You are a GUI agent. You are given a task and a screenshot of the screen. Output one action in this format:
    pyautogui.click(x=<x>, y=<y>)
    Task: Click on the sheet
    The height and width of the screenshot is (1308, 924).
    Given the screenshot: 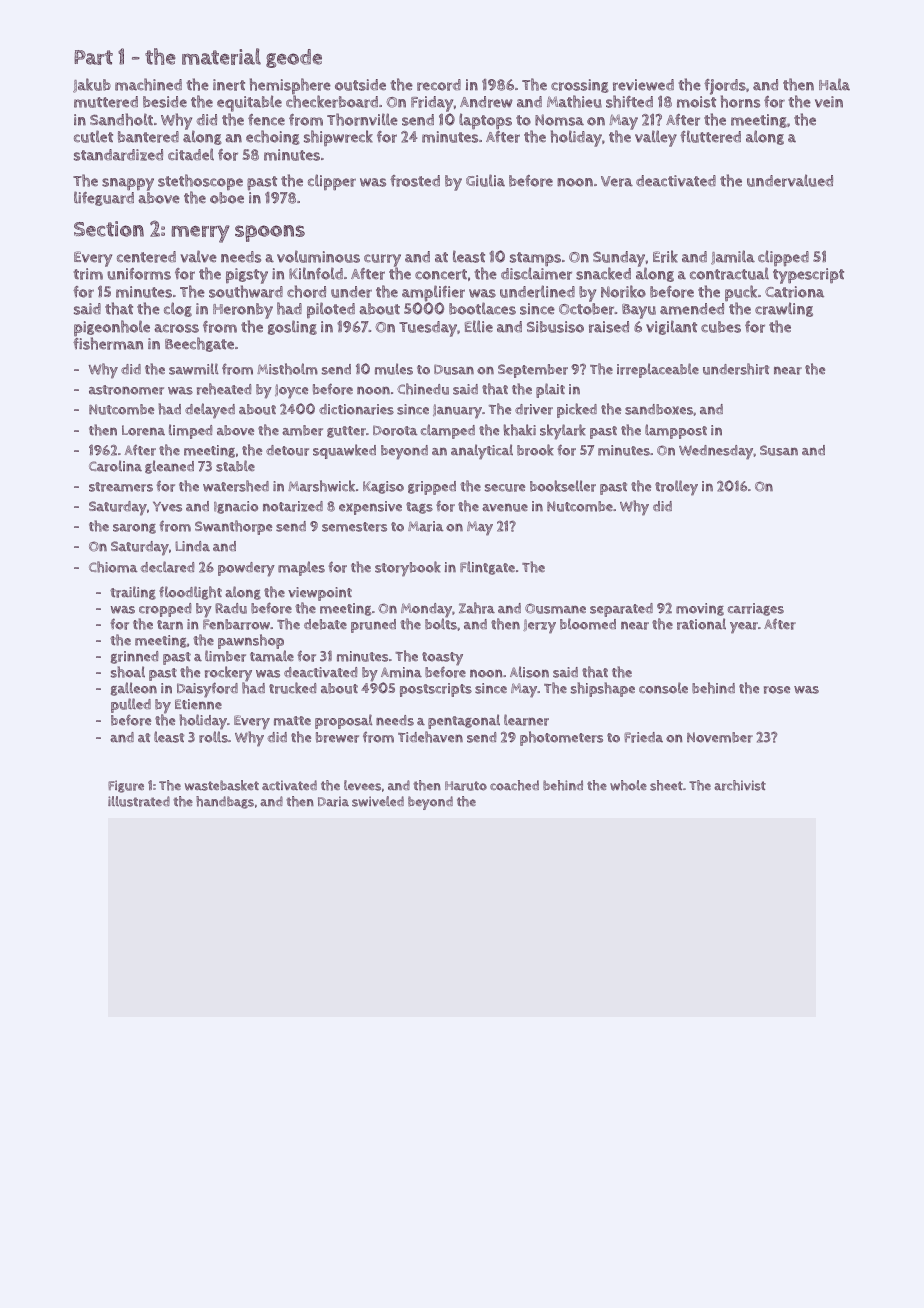 What is the action you would take?
    pyautogui.click(x=666, y=785)
